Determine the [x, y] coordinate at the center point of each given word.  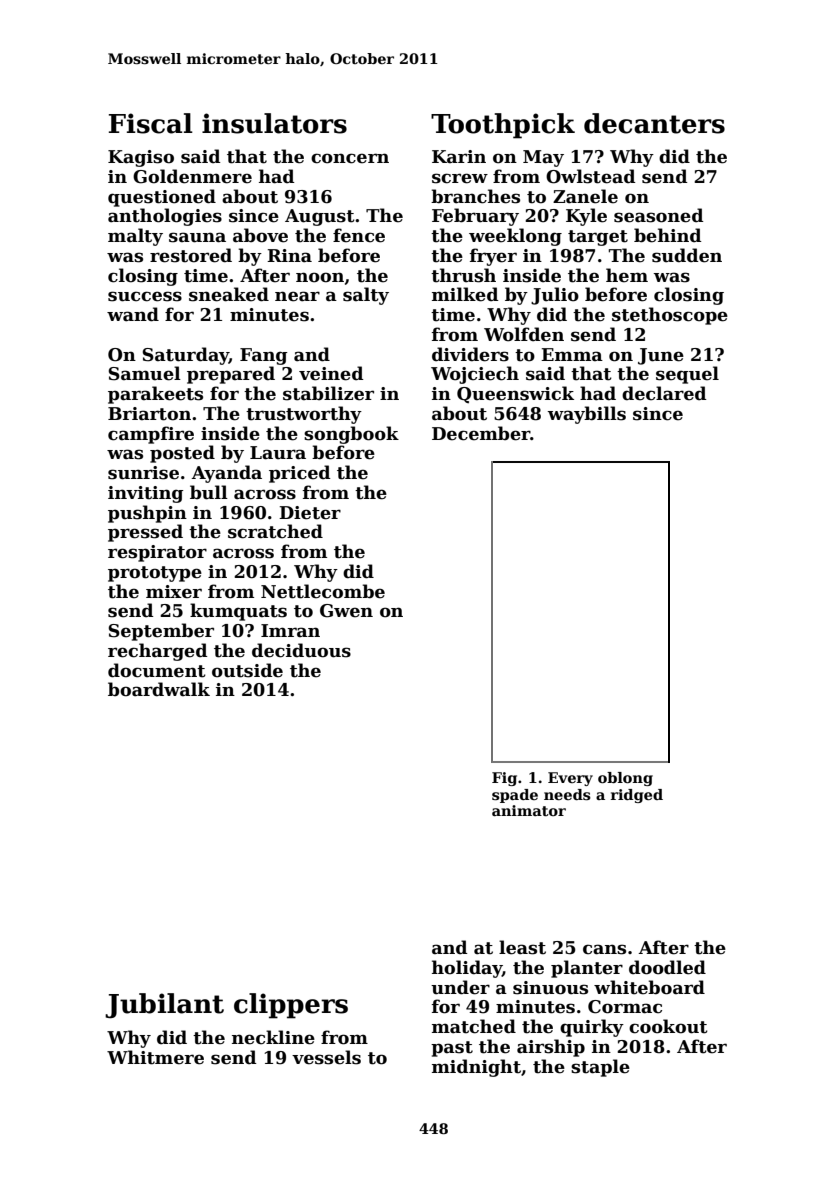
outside [247, 670]
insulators [274, 123]
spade [515, 796]
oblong [625, 779]
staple [600, 1068]
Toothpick [503, 126]
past [452, 1049]
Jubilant [164, 1006]
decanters [654, 123]
